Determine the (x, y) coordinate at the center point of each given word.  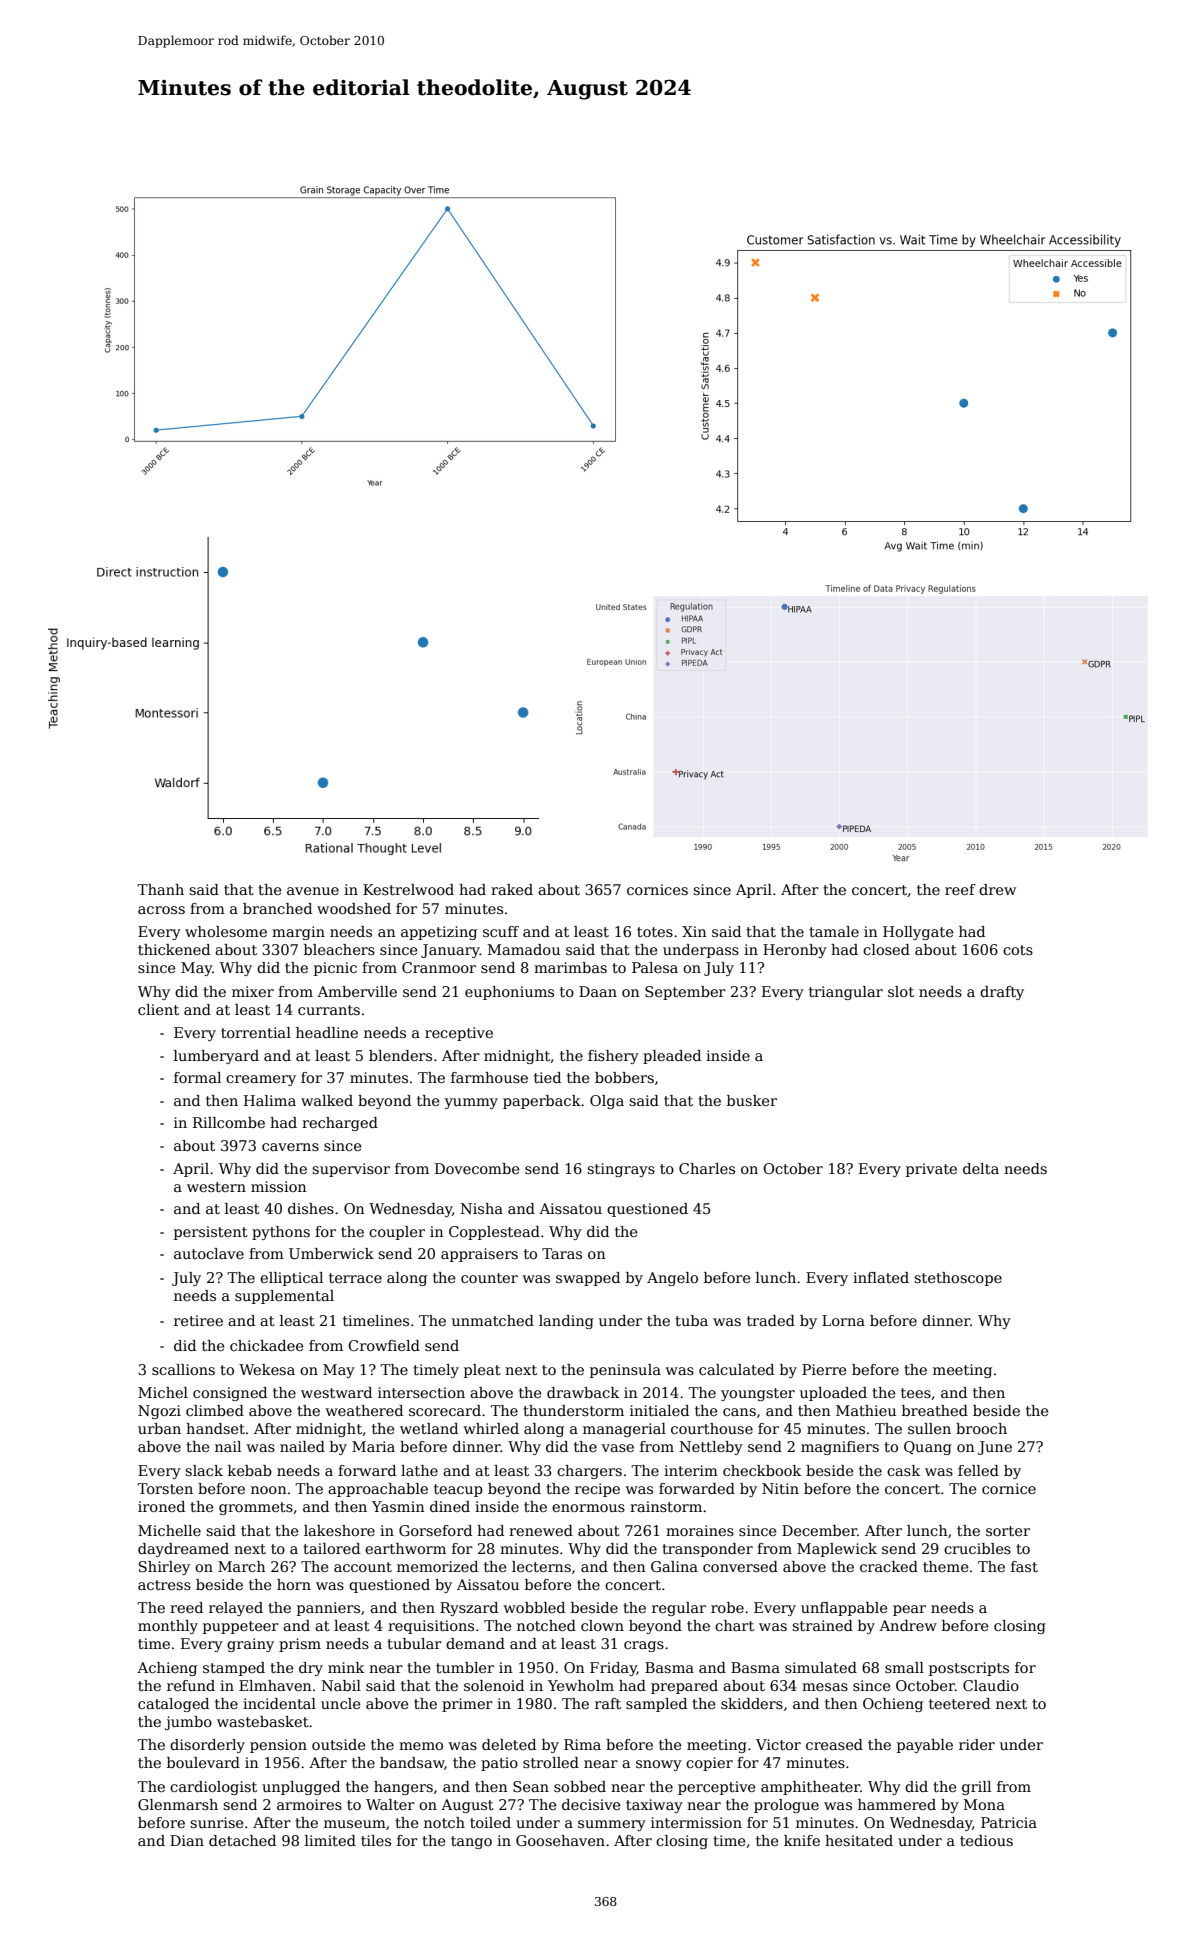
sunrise (216, 1822)
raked (512, 889)
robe (727, 1607)
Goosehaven (560, 1840)
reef (960, 889)
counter (489, 1278)
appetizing (439, 933)
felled (978, 1470)
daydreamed (183, 1550)
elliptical (291, 1279)
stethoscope (958, 1279)
